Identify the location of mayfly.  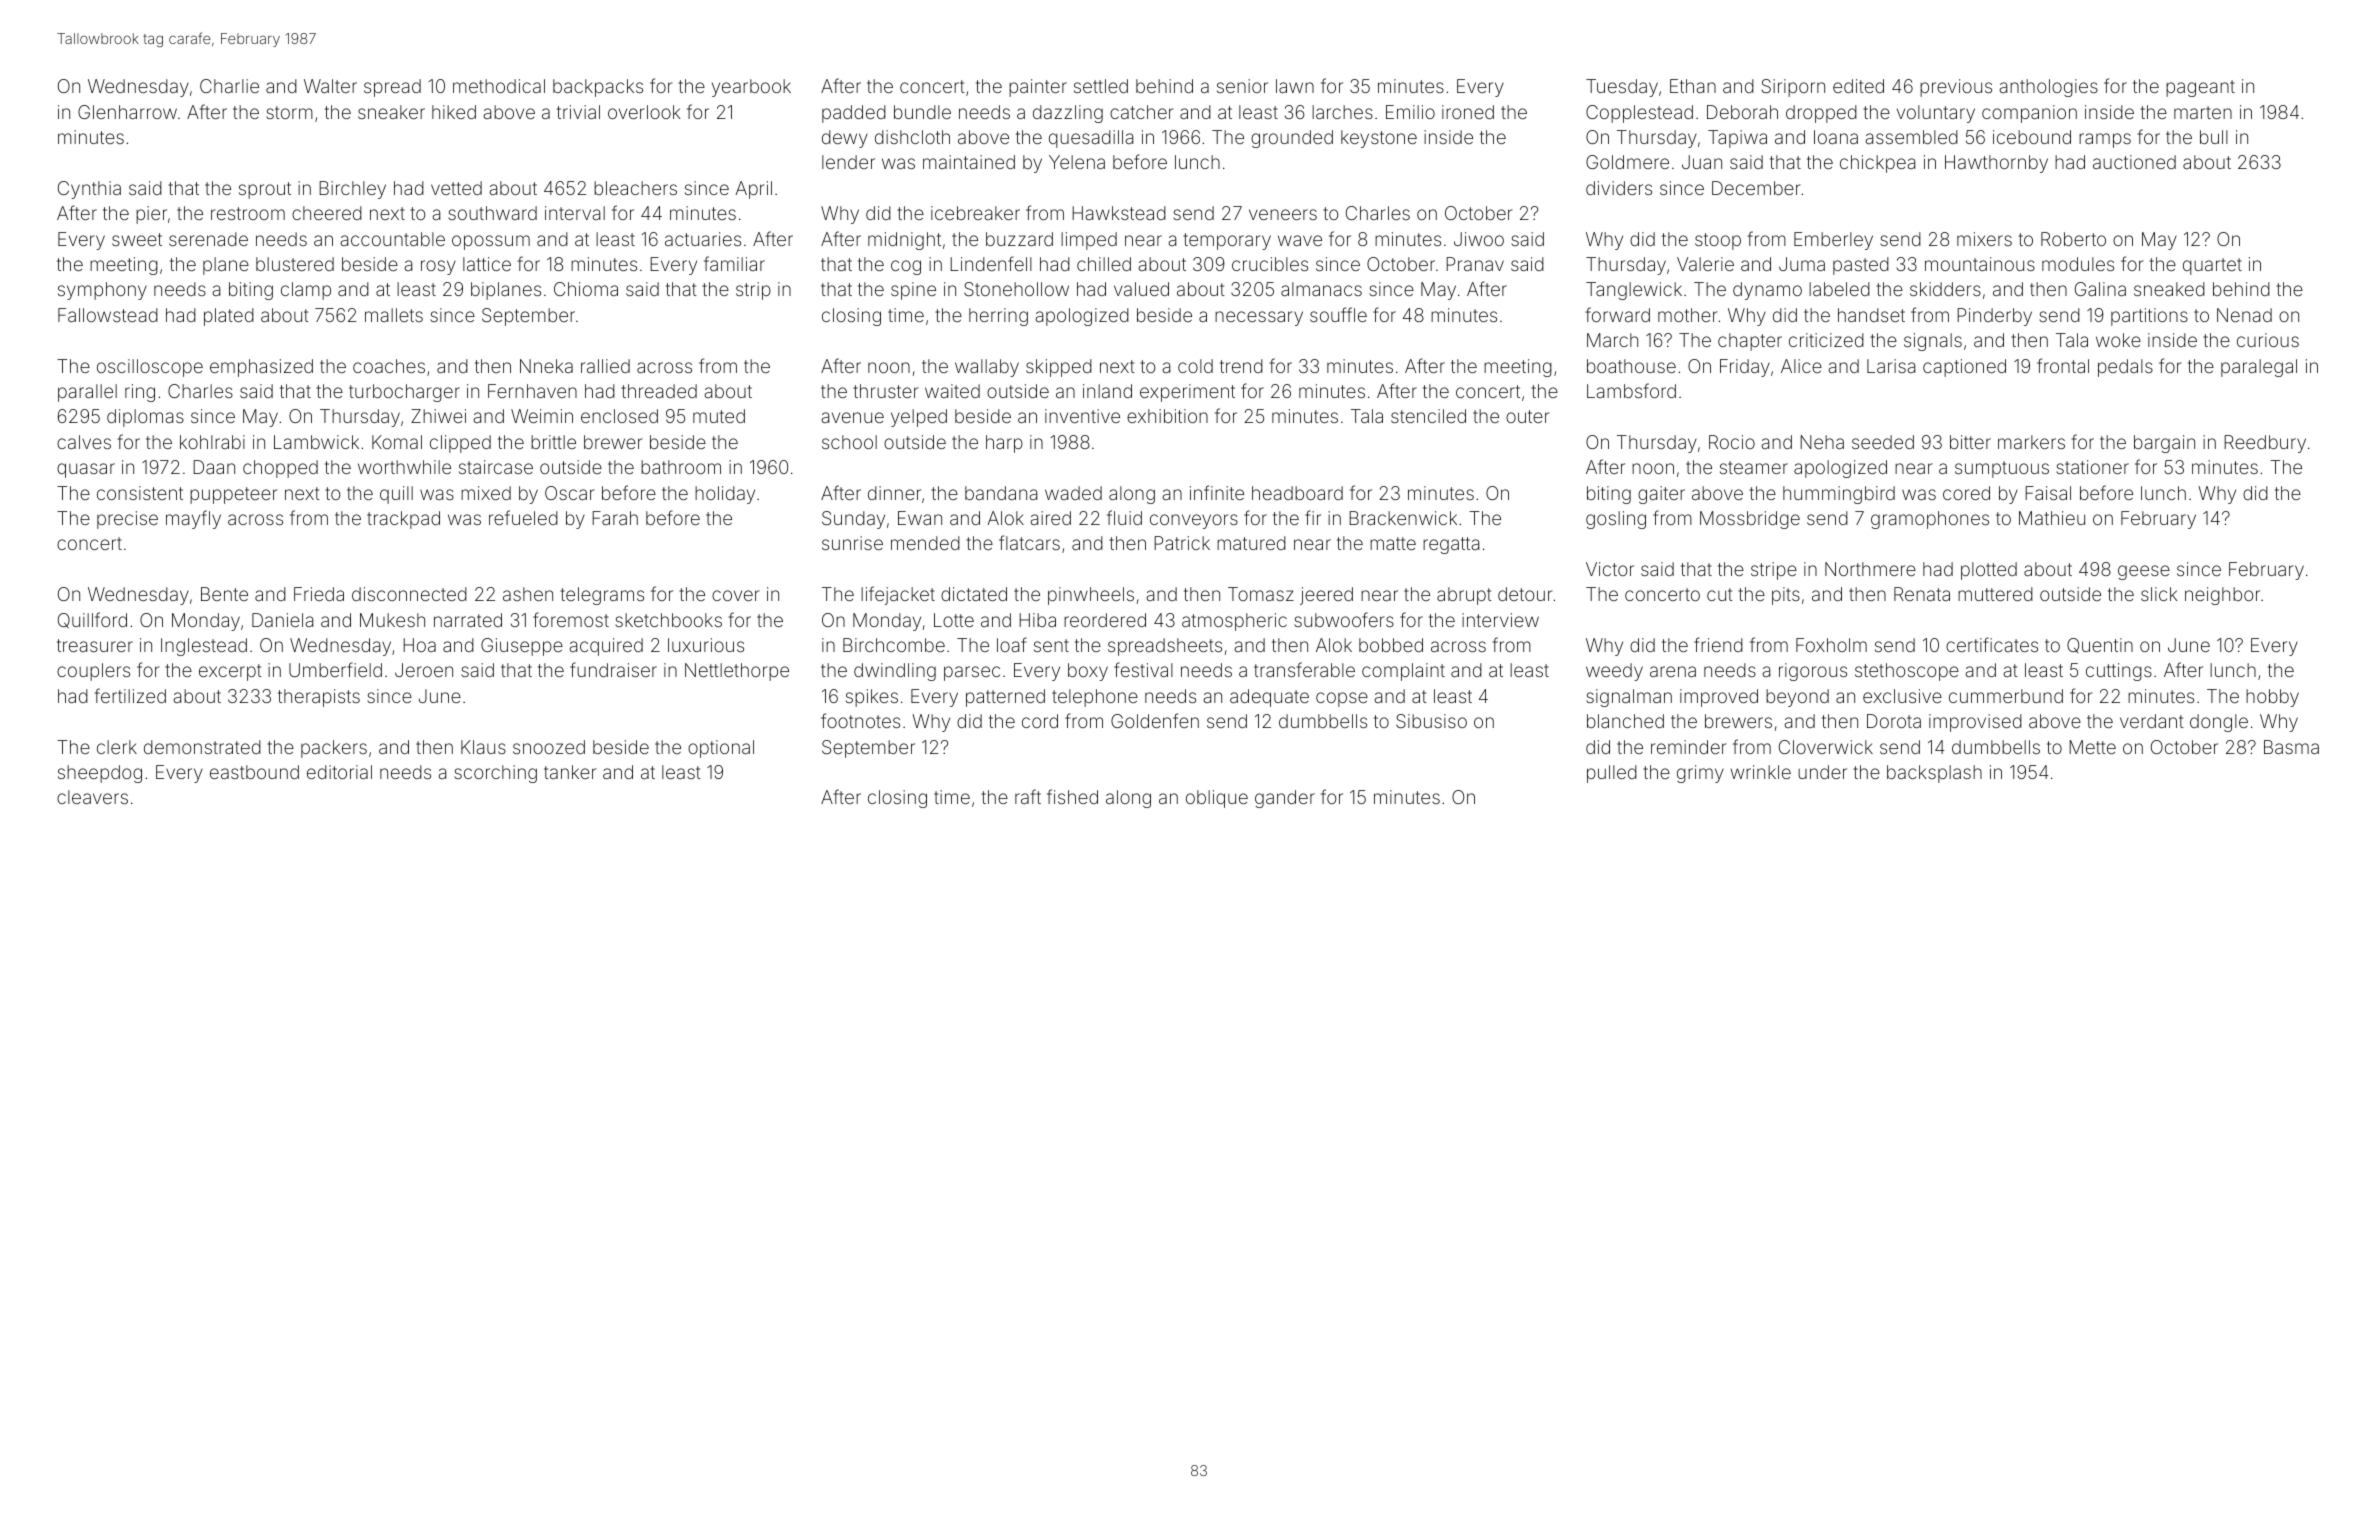
(193, 519).
